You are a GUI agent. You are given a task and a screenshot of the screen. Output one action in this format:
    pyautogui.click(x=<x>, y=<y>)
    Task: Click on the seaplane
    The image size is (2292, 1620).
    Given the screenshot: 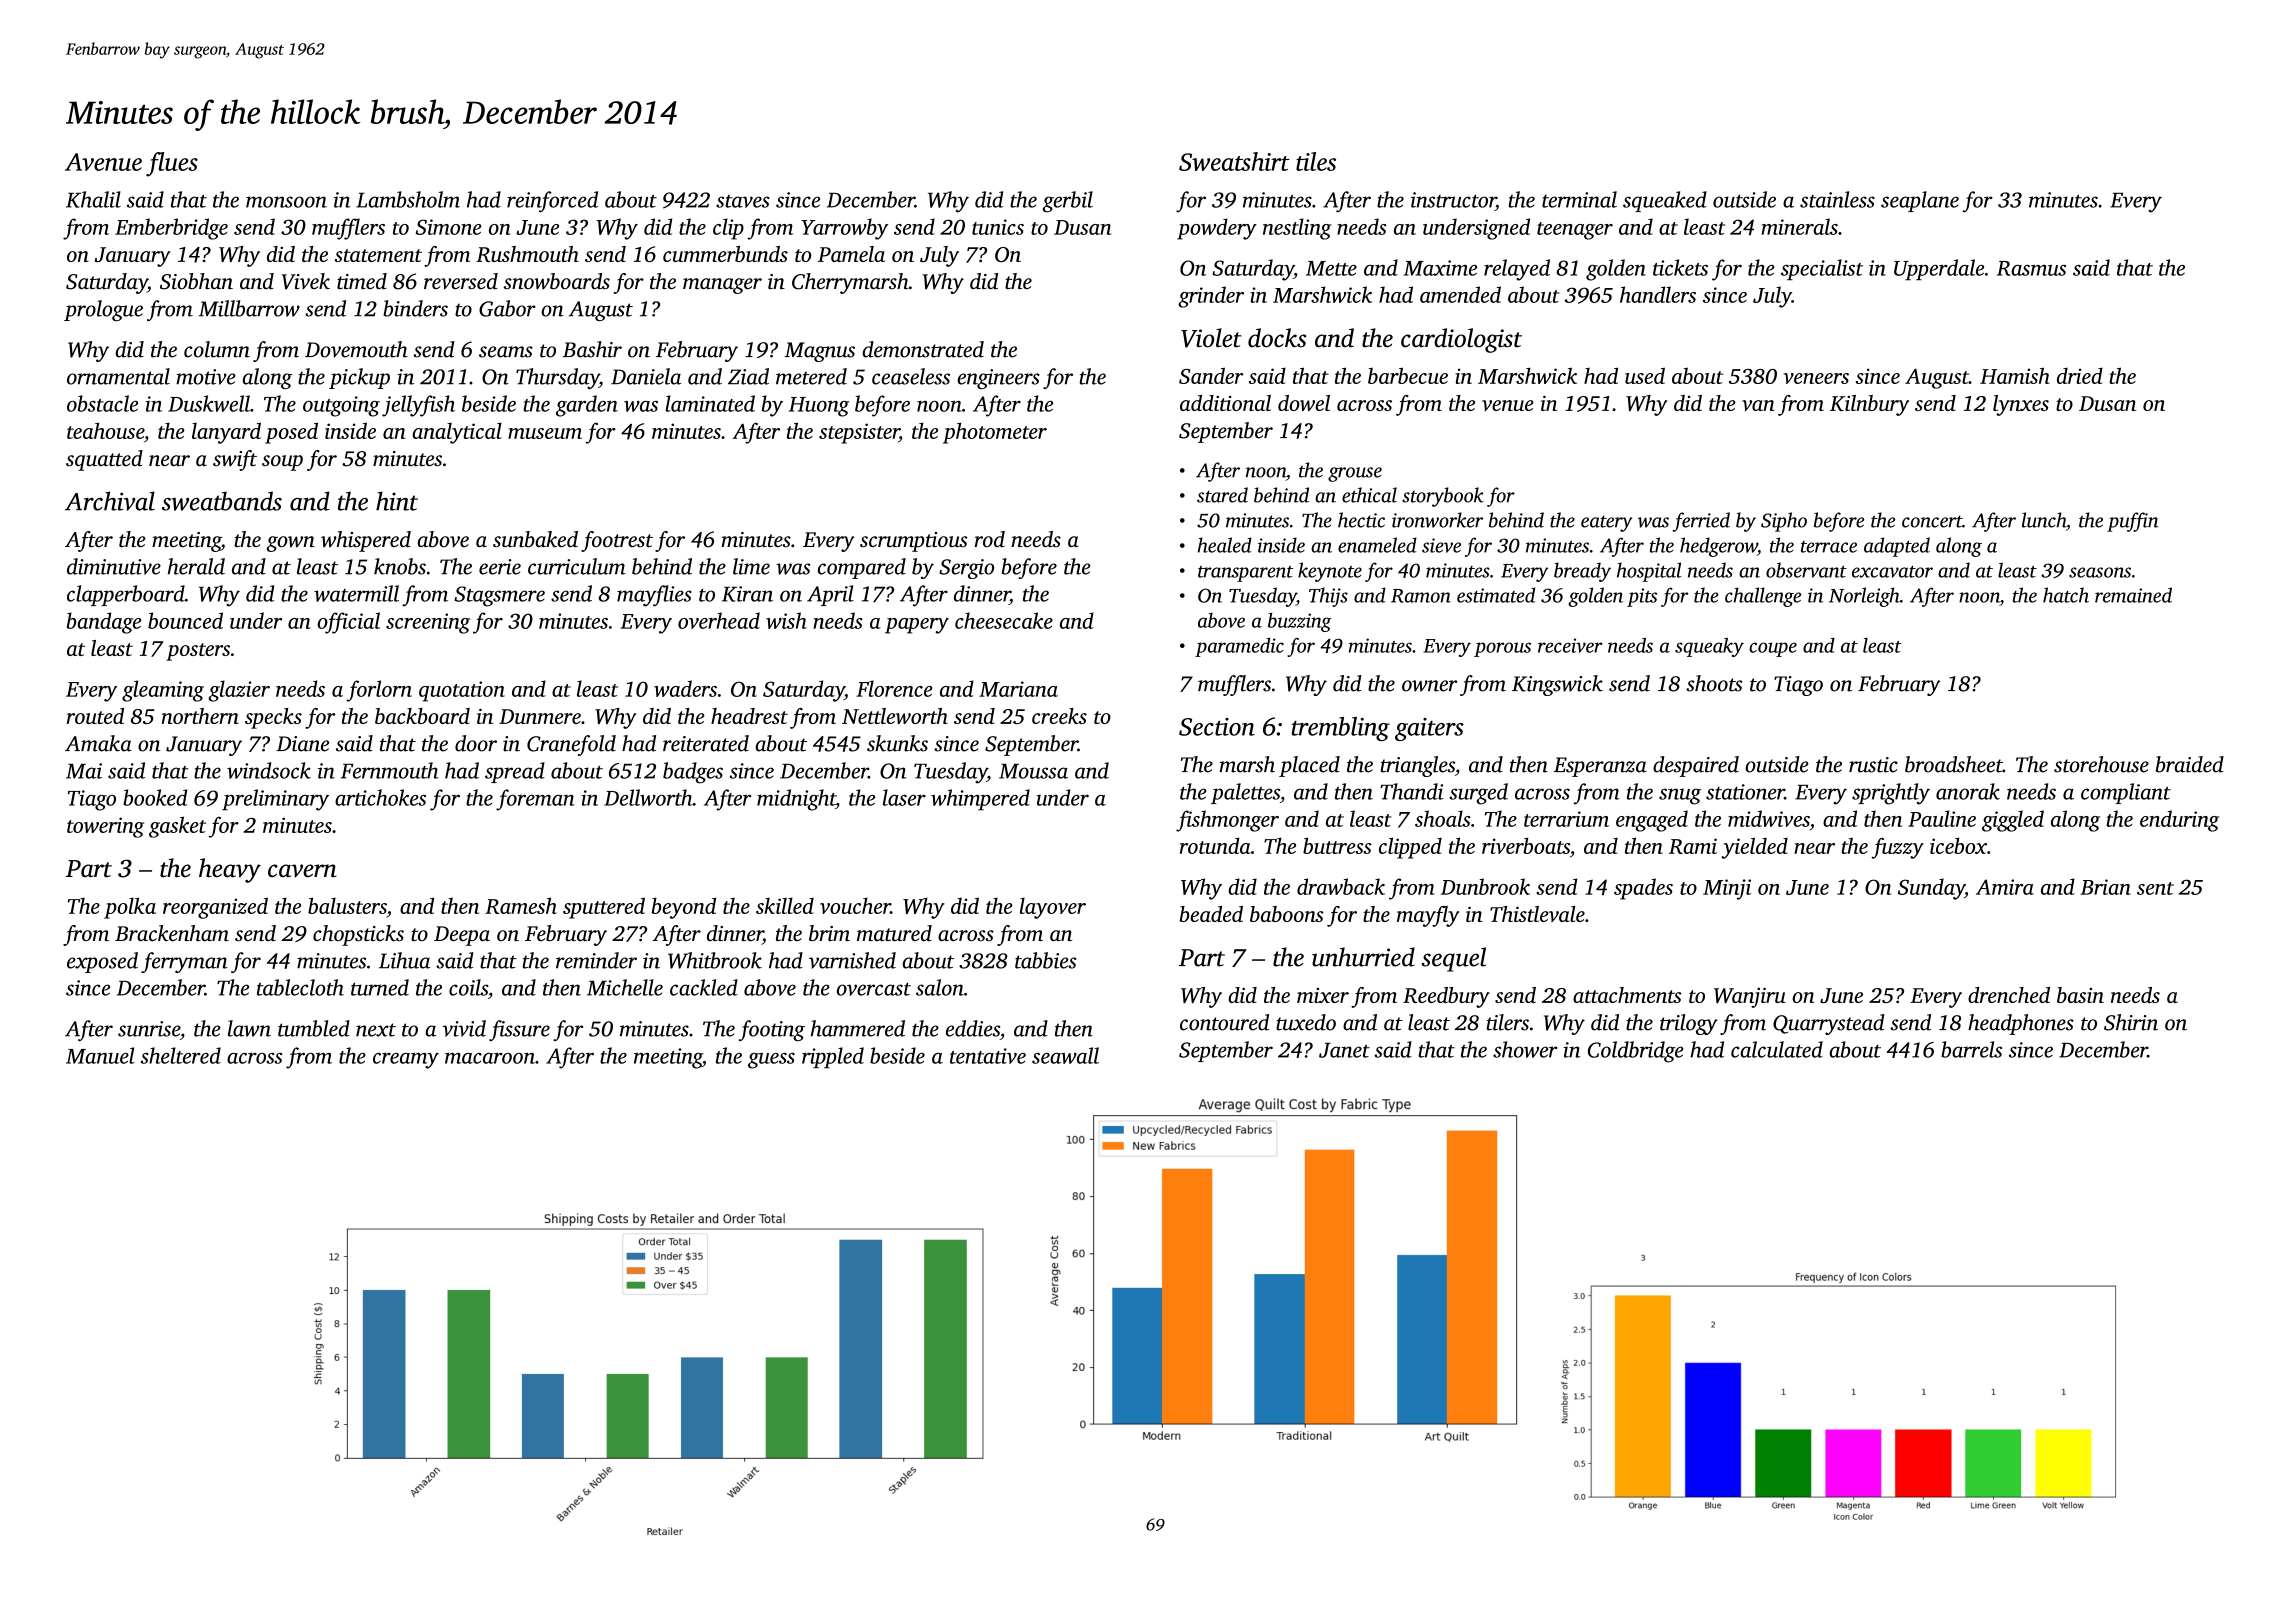 What is the action you would take?
    pyautogui.click(x=1920, y=201)
